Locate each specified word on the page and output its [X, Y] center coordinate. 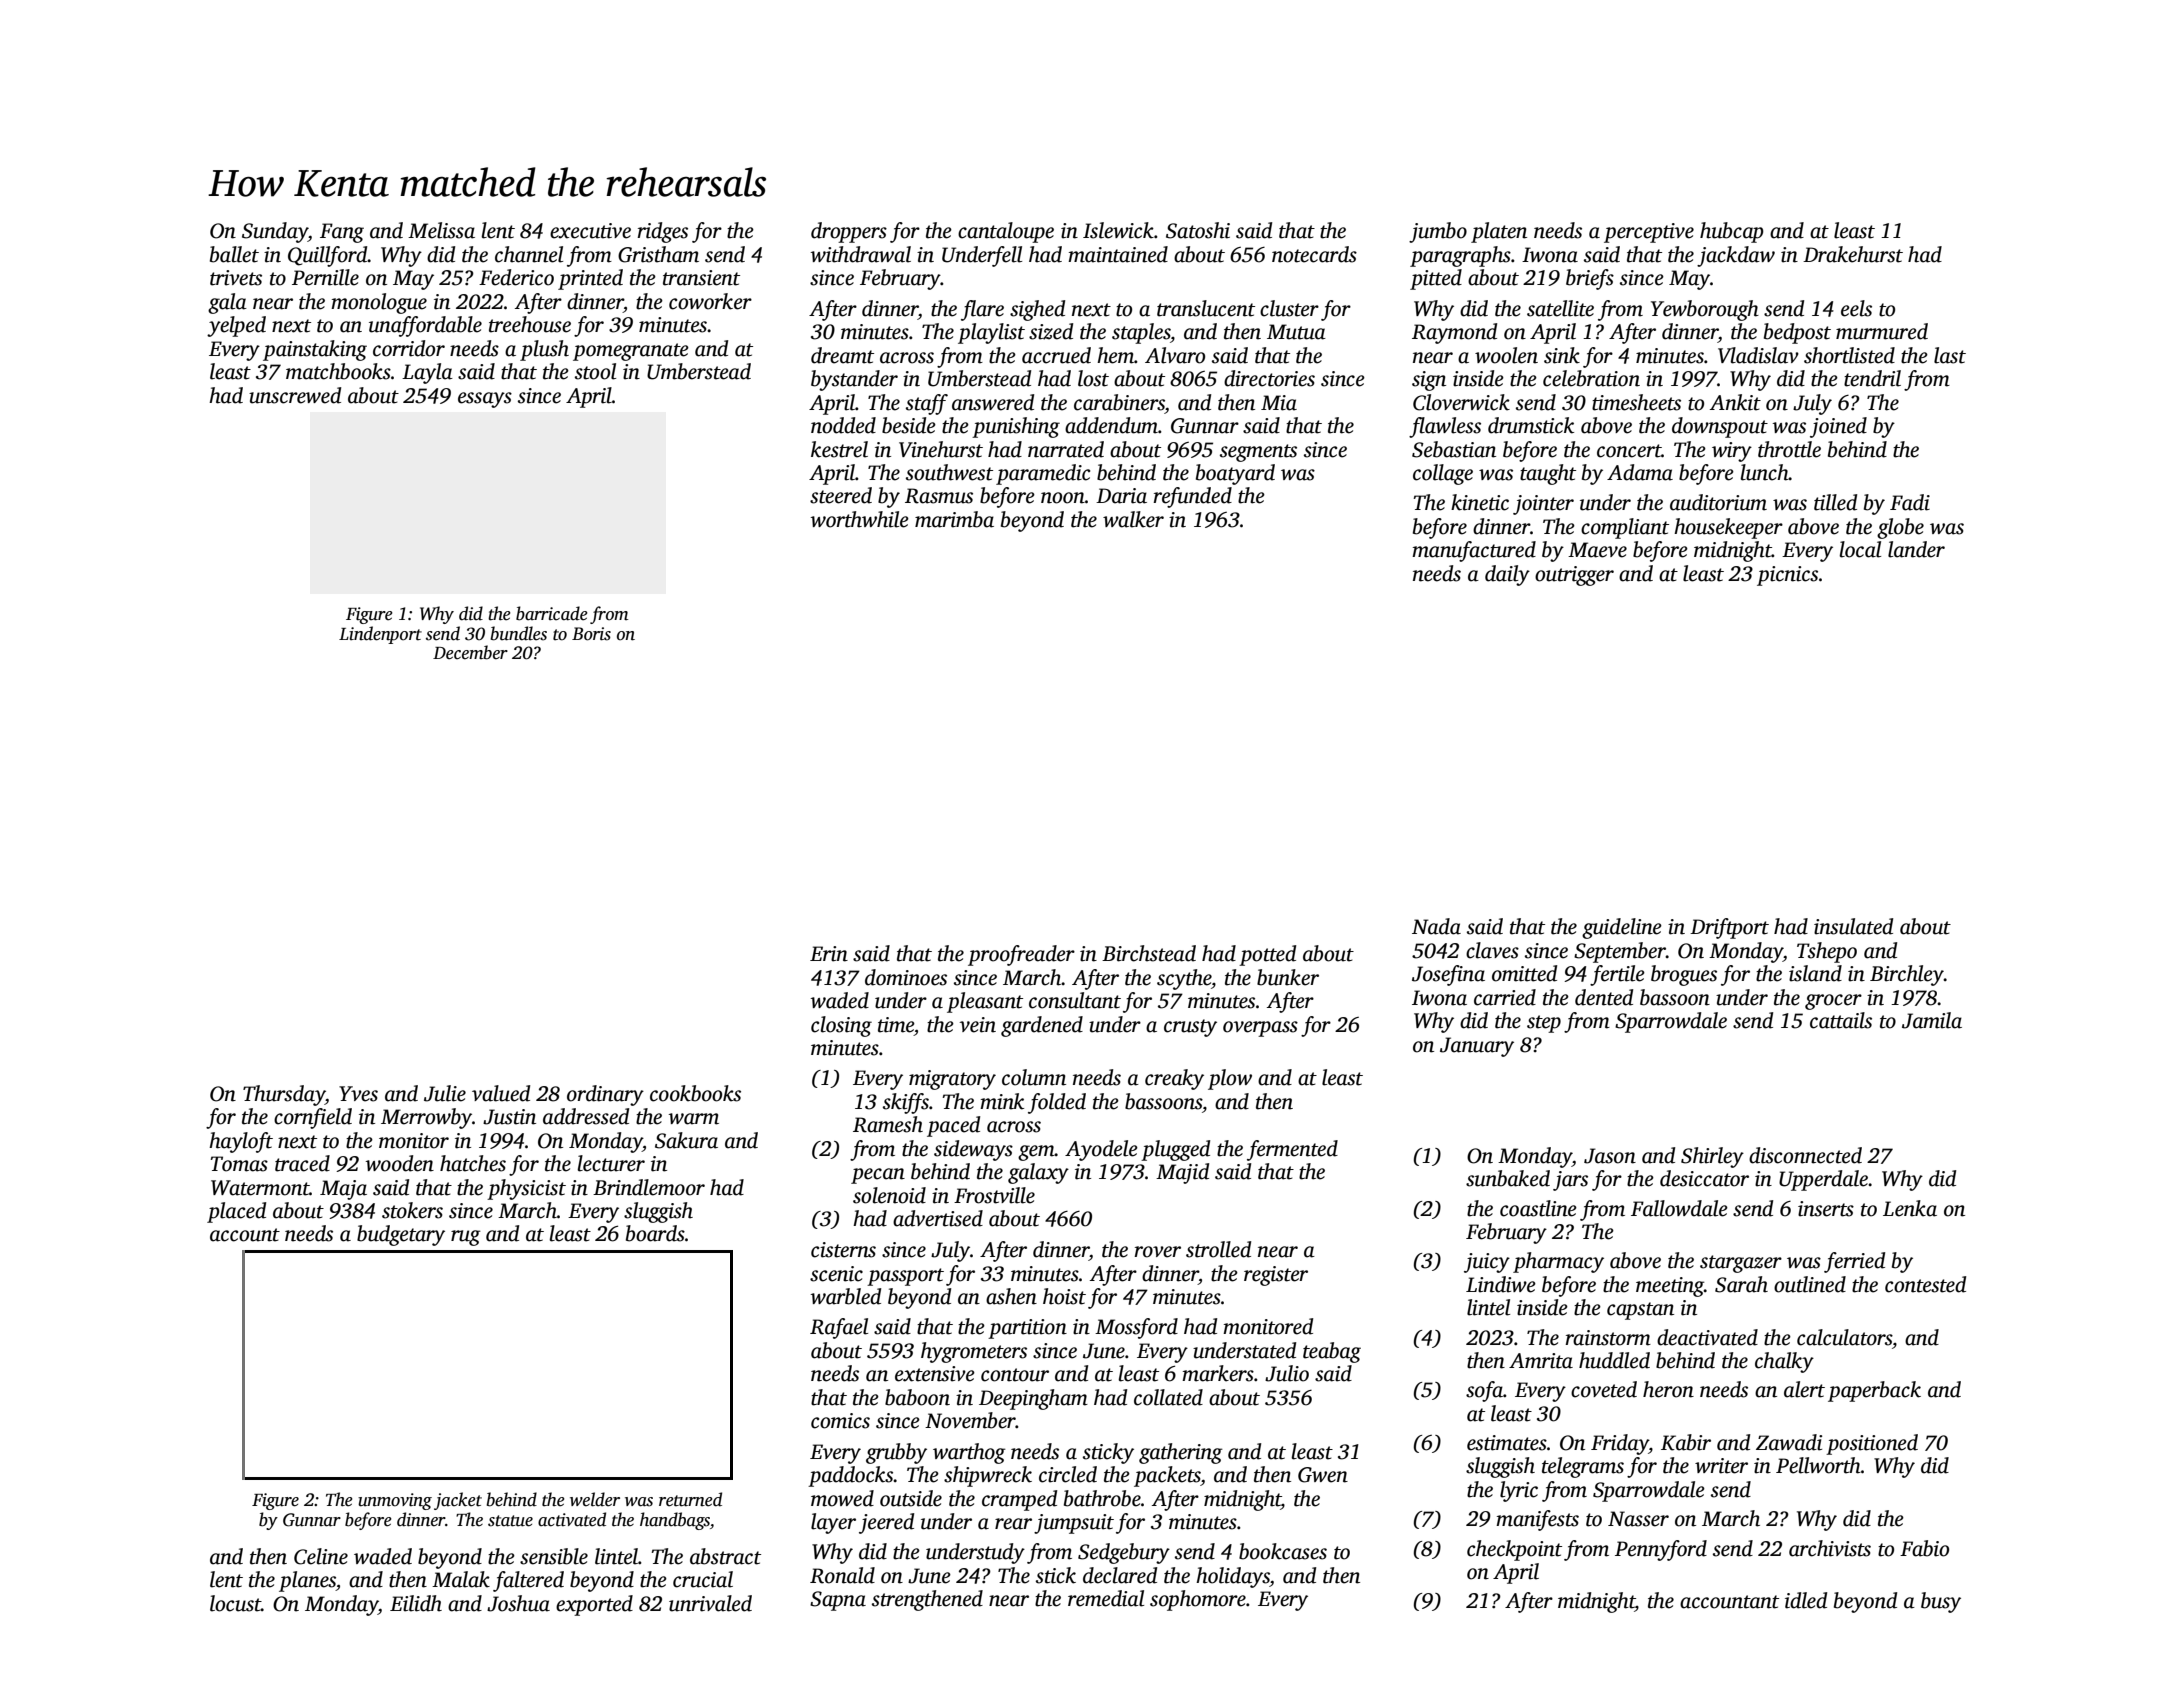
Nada [1436, 926]
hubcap [1732, 232]
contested [1925, 1284]
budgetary [401, 1235]
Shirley [1712, 1157]
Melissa [441, 230]
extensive [935, 1374]
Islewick [1118, 230]
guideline [1622, 928]
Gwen [1323, 1475]
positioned [1872, 1444]
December [470, 652]
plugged [1175, 1150]
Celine [321, 1556]
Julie [445, 1093]
